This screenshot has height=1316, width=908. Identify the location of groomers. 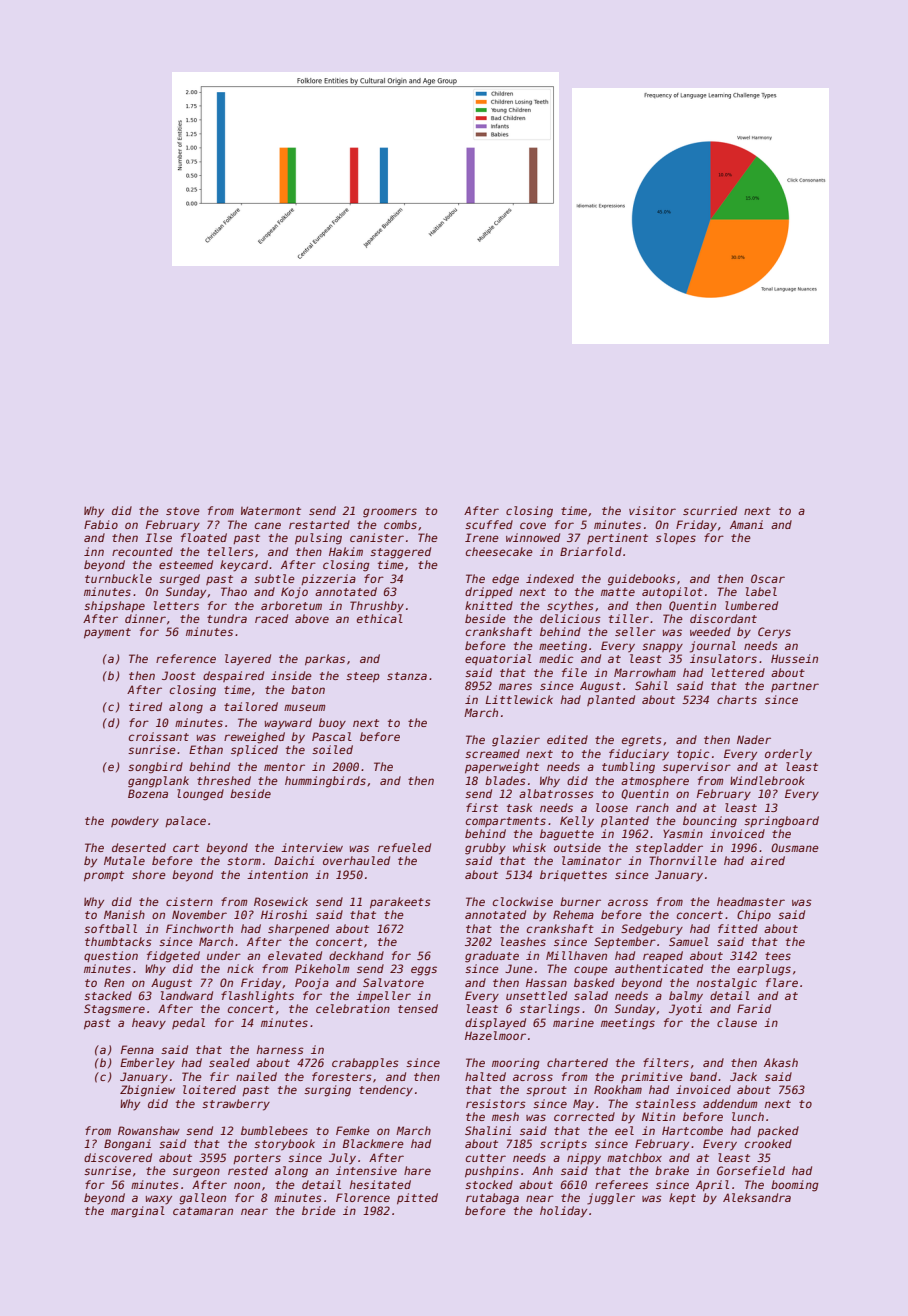
(390, 513).
